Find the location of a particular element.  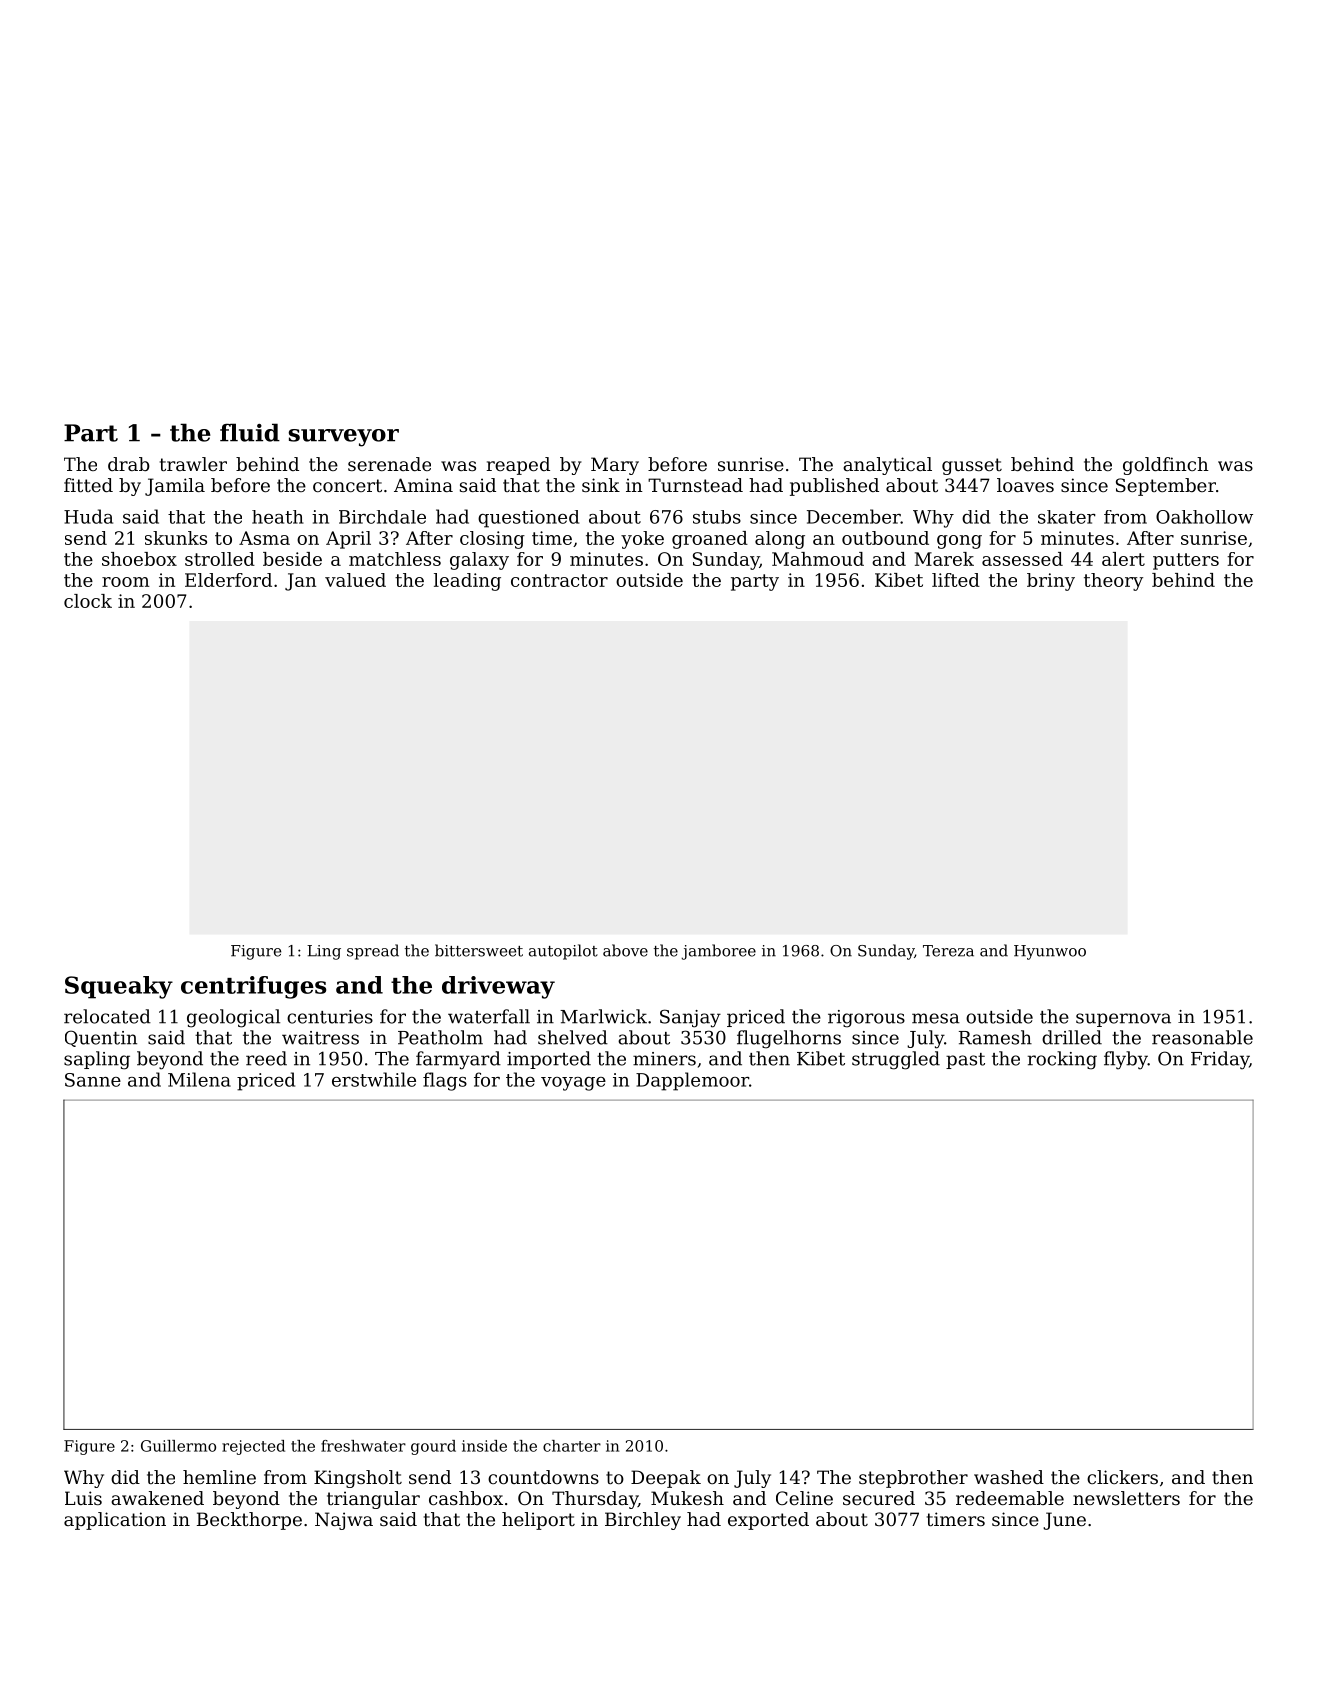

Deepak is located at coordinates (666, 1479).
